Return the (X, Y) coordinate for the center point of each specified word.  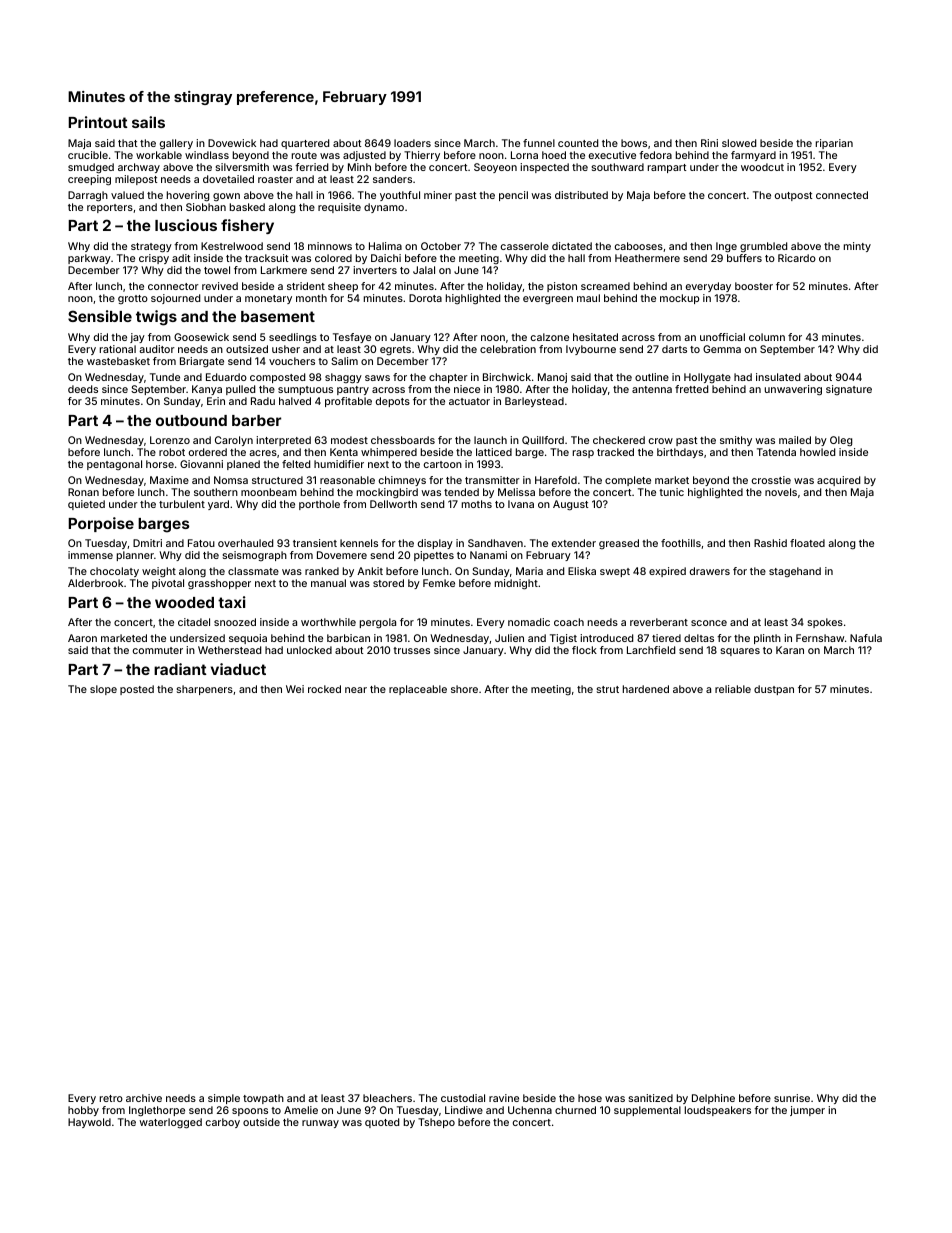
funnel (539, 143)
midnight (516, 584)
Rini (709, 143)
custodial (463, 1098)
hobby (83, 1111)
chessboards (403, 440)
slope (103, 690)
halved (295, 401)
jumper (807, 1111)
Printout (98, 122)
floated (807, 543)
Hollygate (707, 378)
